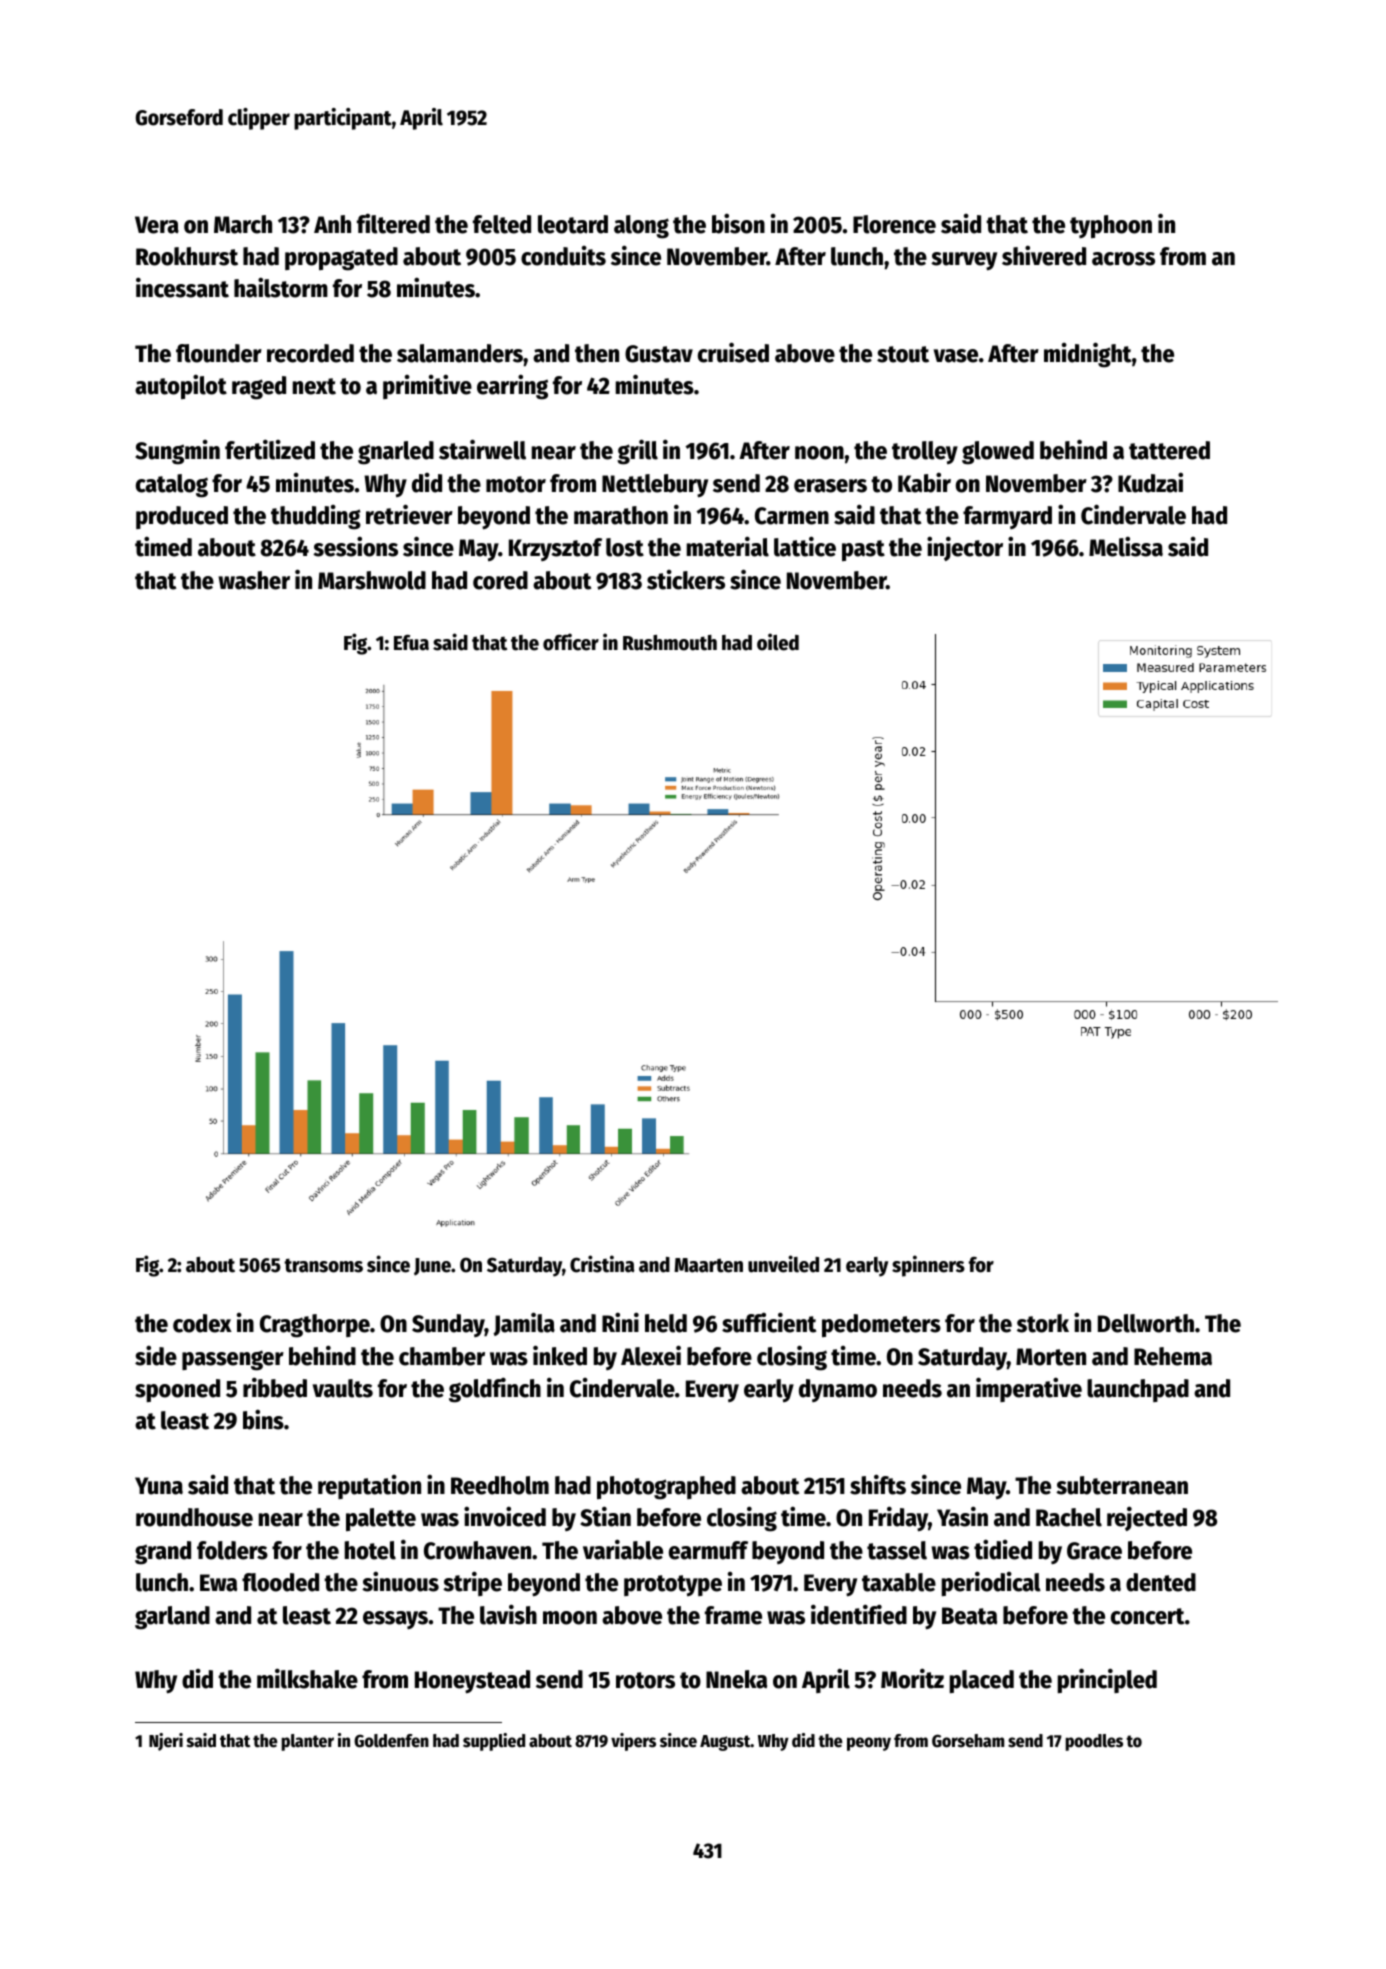  I want to click on transoms, so click(323, 1265).
